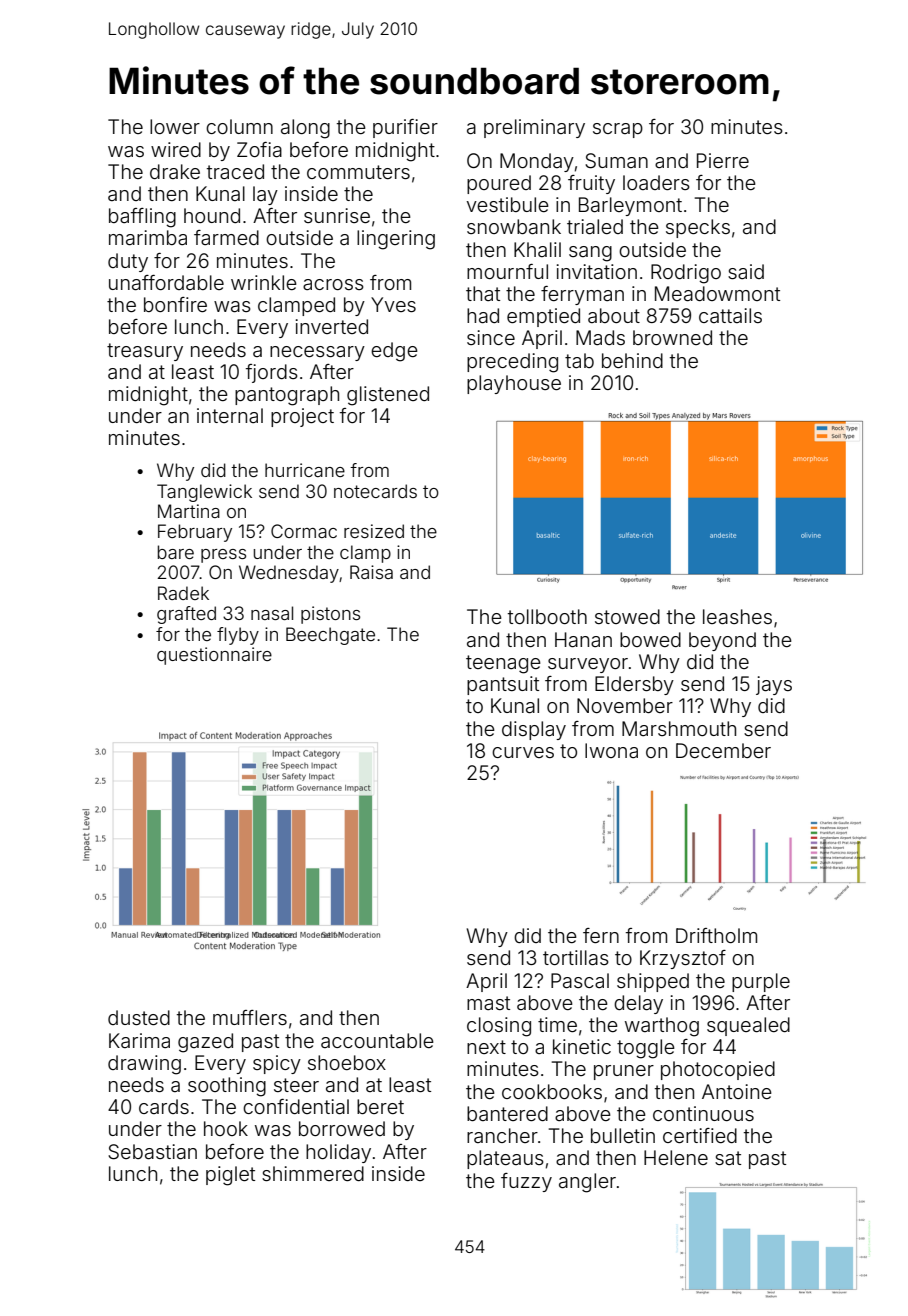 This screenshot has width=908, height=1316. Describe the element at coordinates (144, 1065) in the screenshot. I see `drawing` at that location.
